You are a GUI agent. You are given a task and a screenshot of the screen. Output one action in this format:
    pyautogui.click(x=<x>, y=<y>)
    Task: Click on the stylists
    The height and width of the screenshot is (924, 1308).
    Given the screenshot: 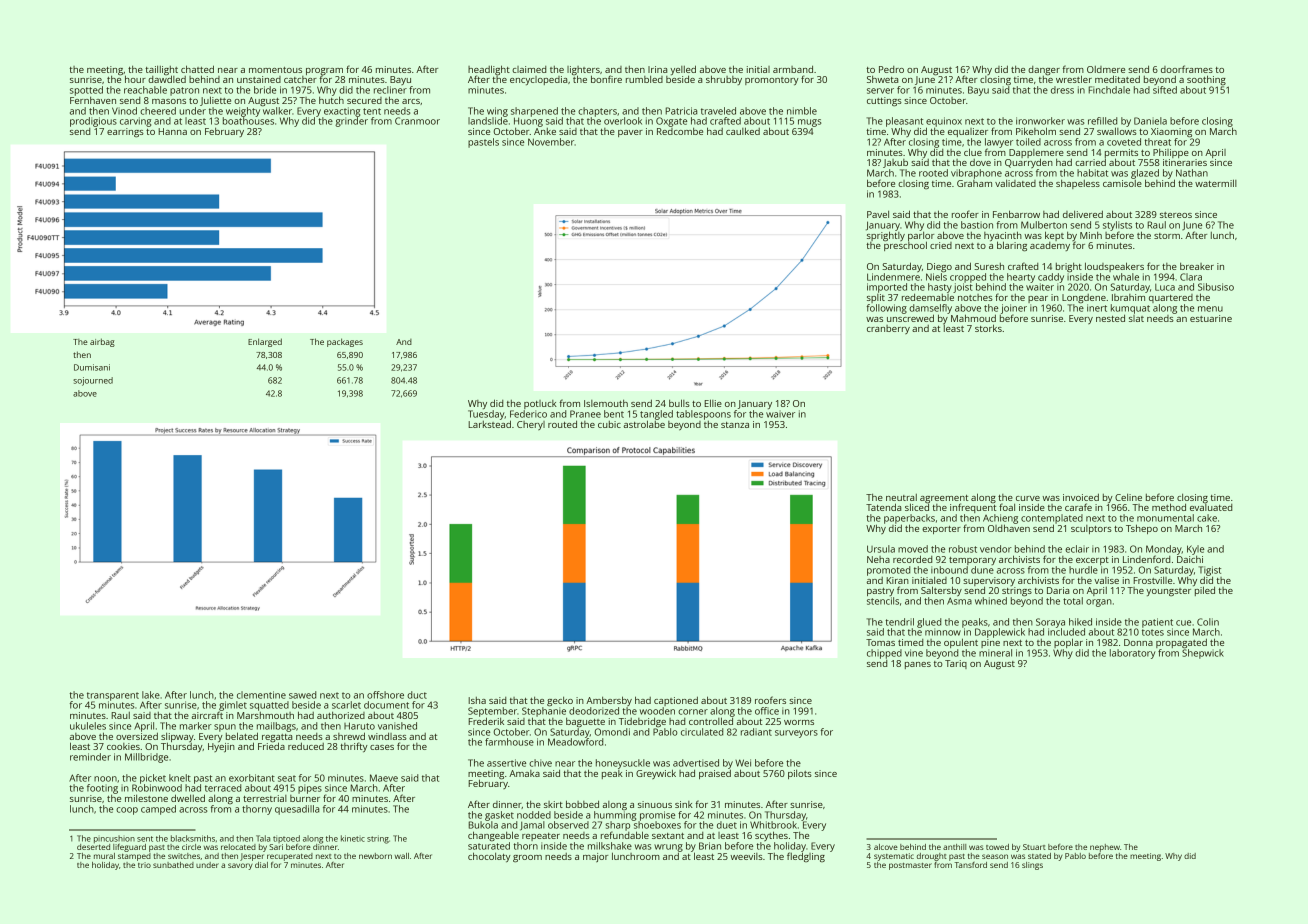 What is the action you would take?
    pyautogui.click(x=1117, y=226)
